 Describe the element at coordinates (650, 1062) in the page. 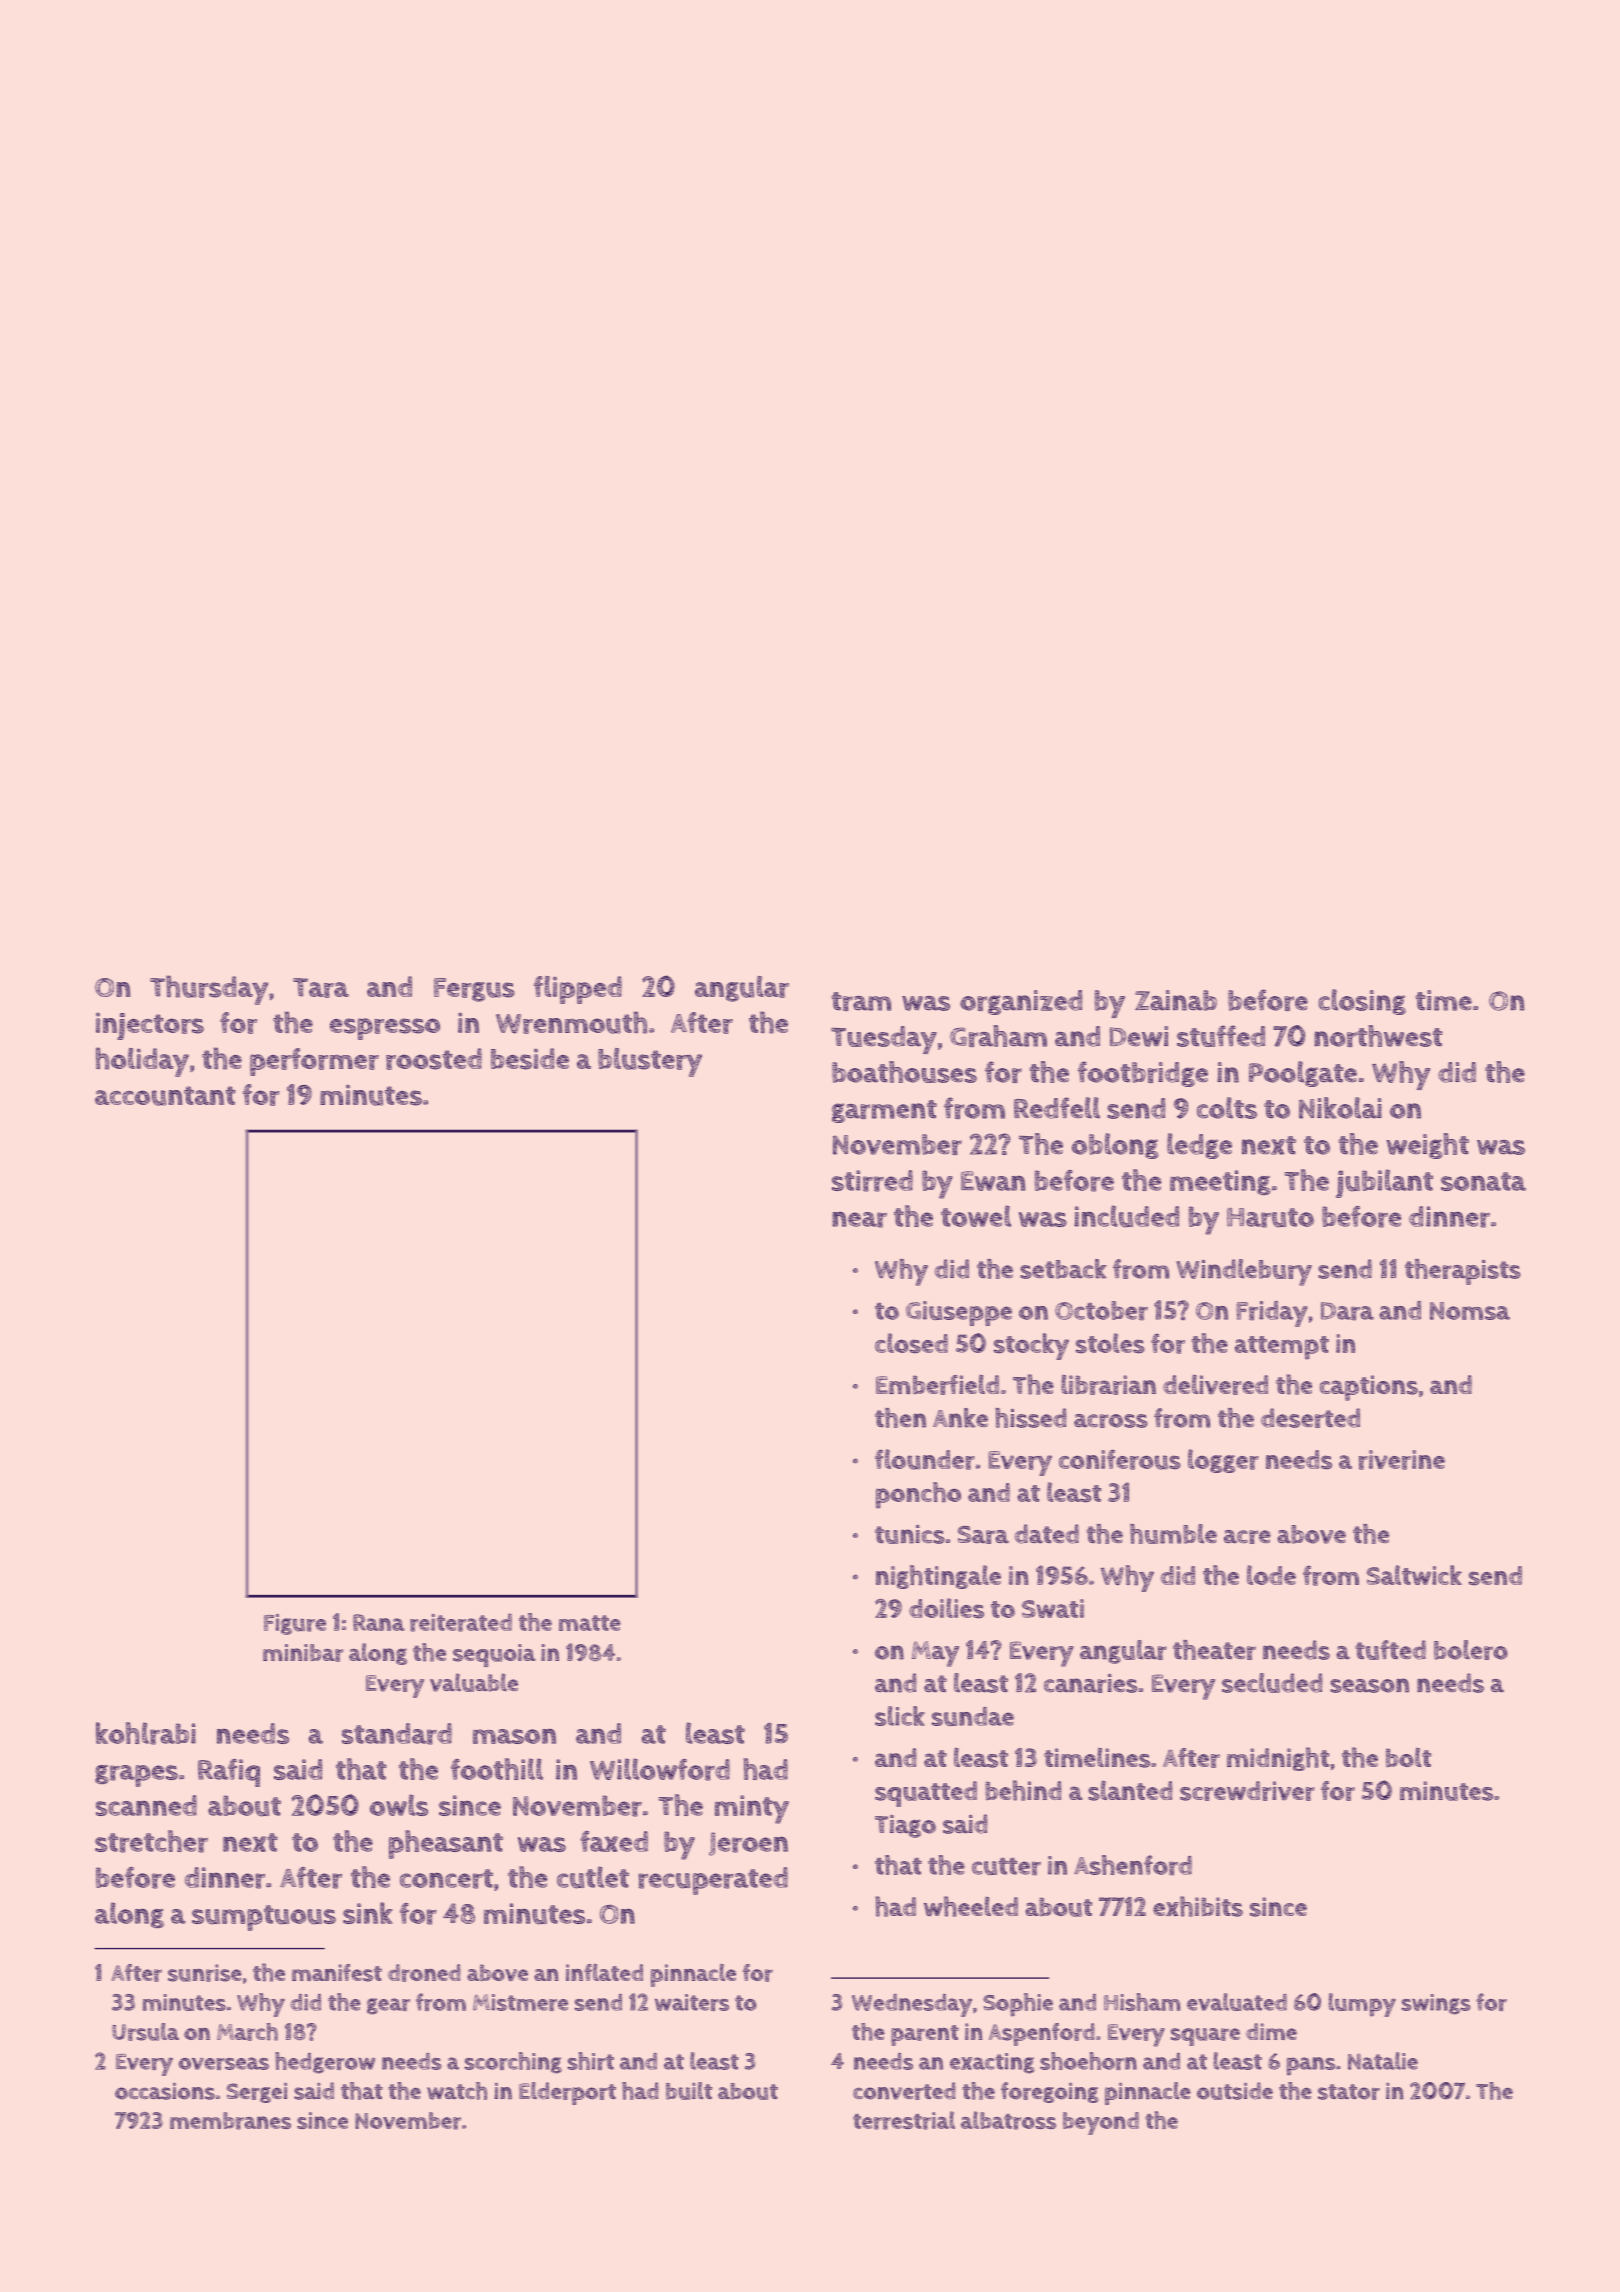

I see `blustery` at that location.
